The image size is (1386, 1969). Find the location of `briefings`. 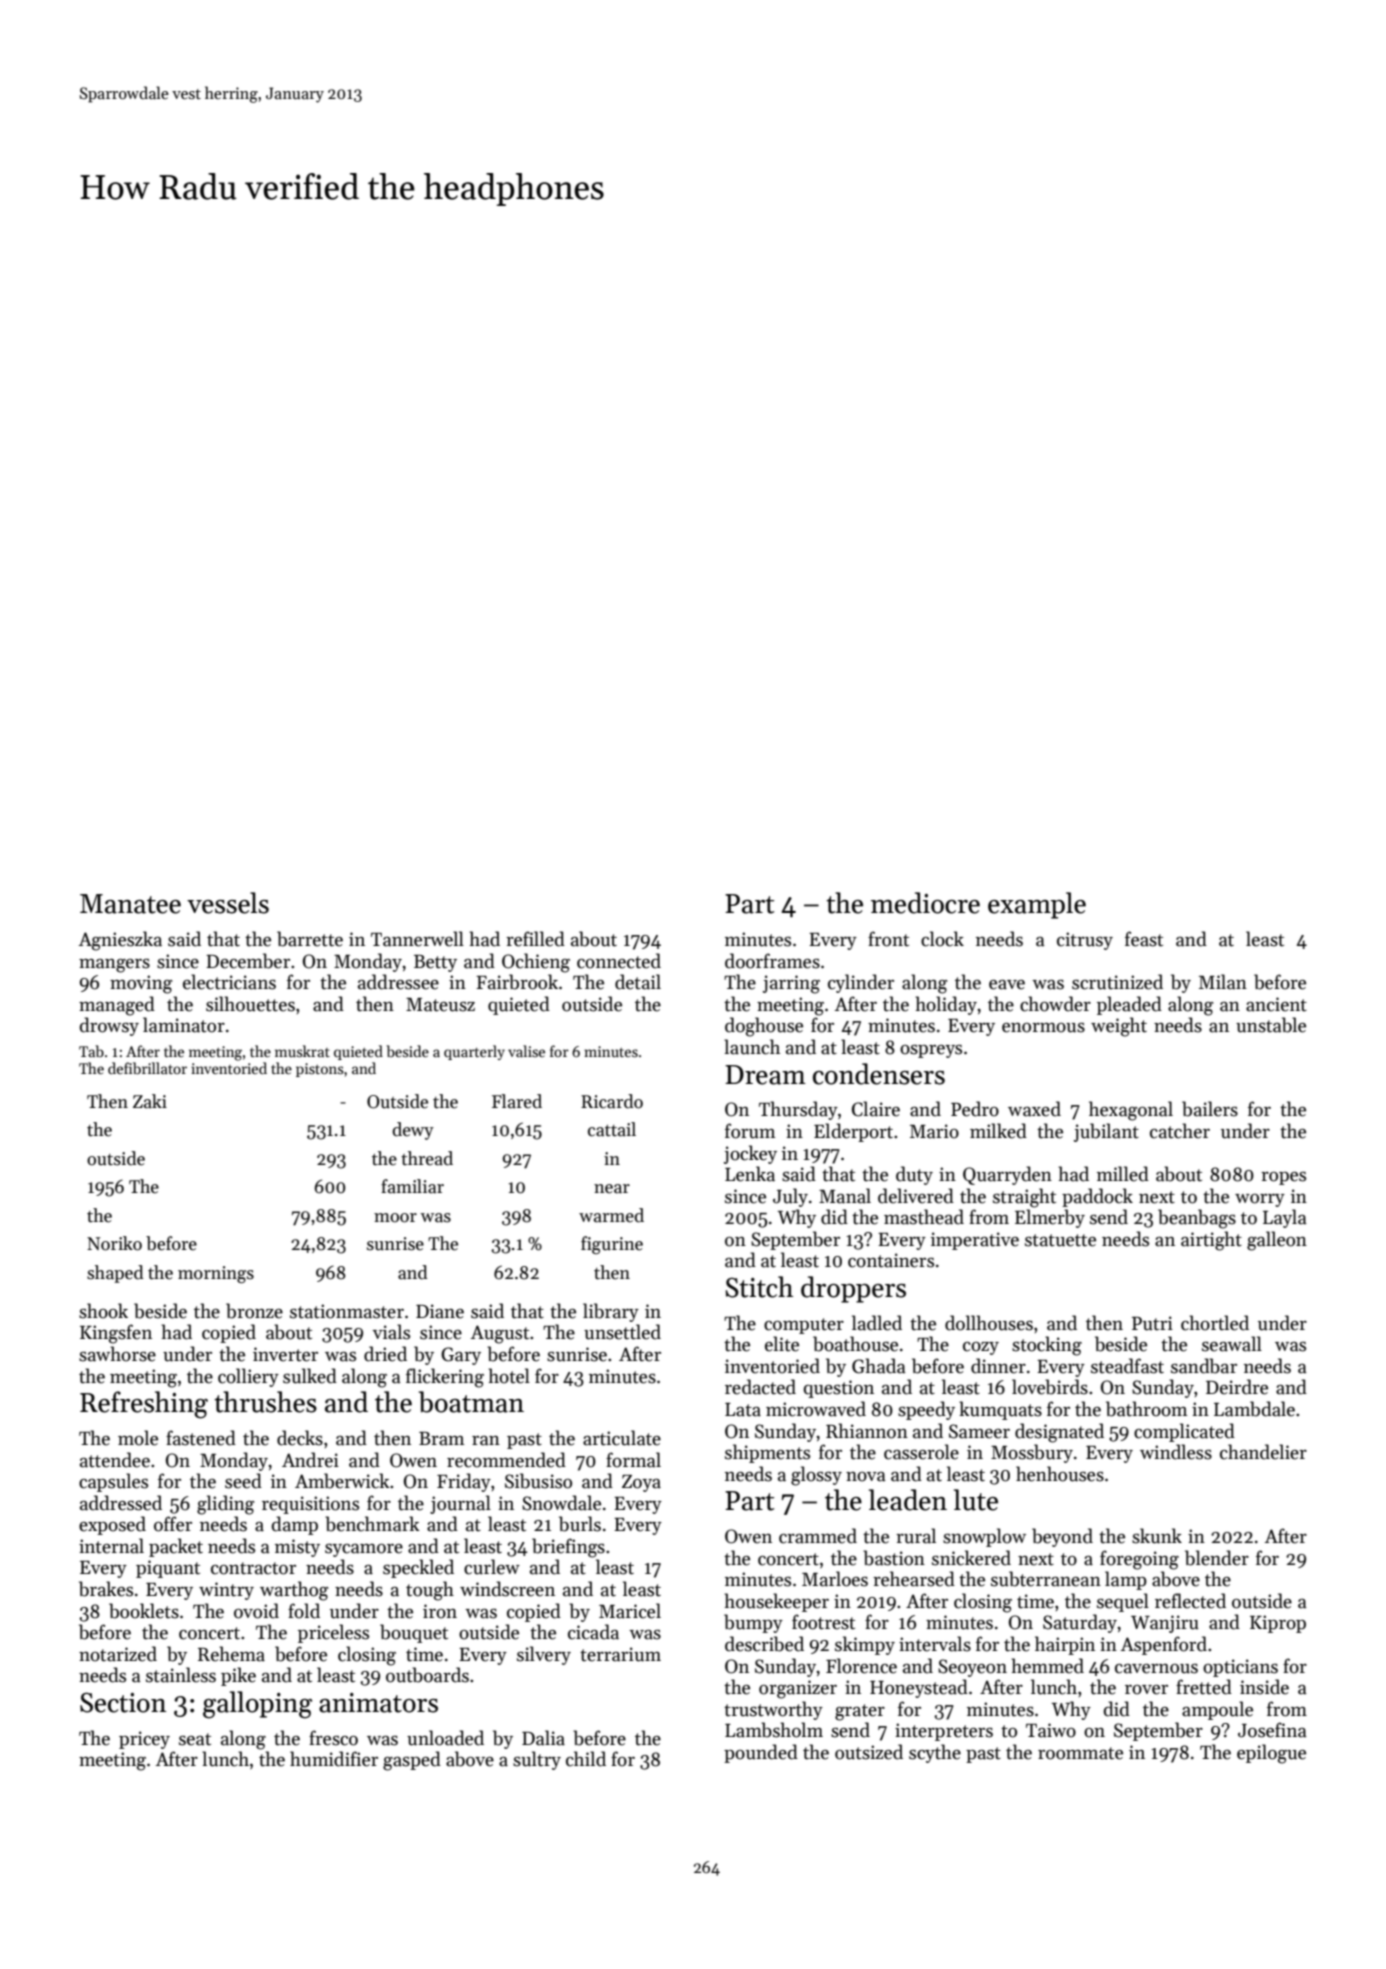

briefings is located at coordinates (568, 1548).
